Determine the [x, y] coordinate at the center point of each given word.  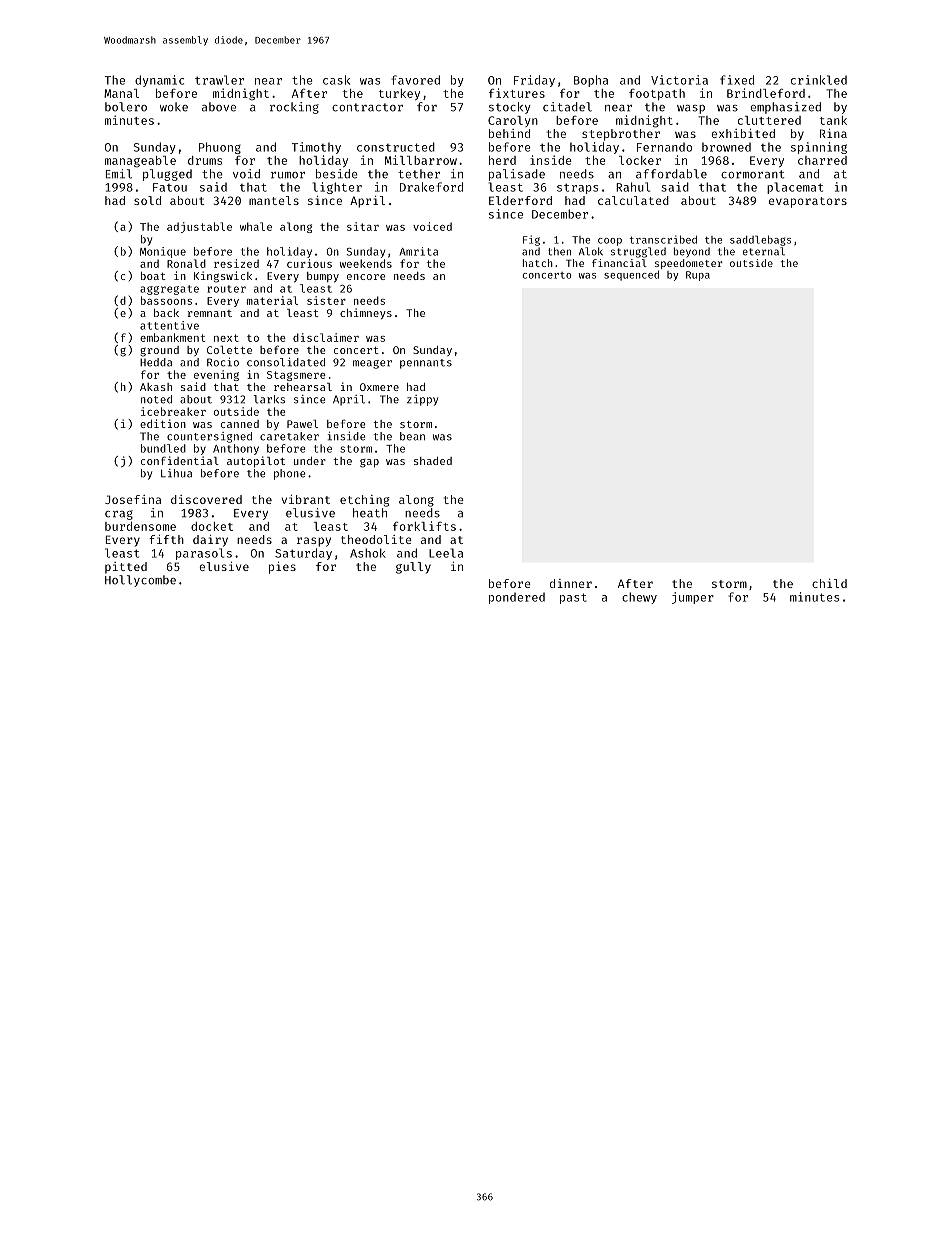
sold [147, 200]
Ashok [368, 553]
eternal [764, 251]
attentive [169, 325]
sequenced [631, 275]
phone [289, 474]
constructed [396, 147]
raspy [314, 542]
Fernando [664, 147]
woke [174, 107]
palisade [517, 175]
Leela [446, 553]
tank [833, 120]
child [829, 583]
